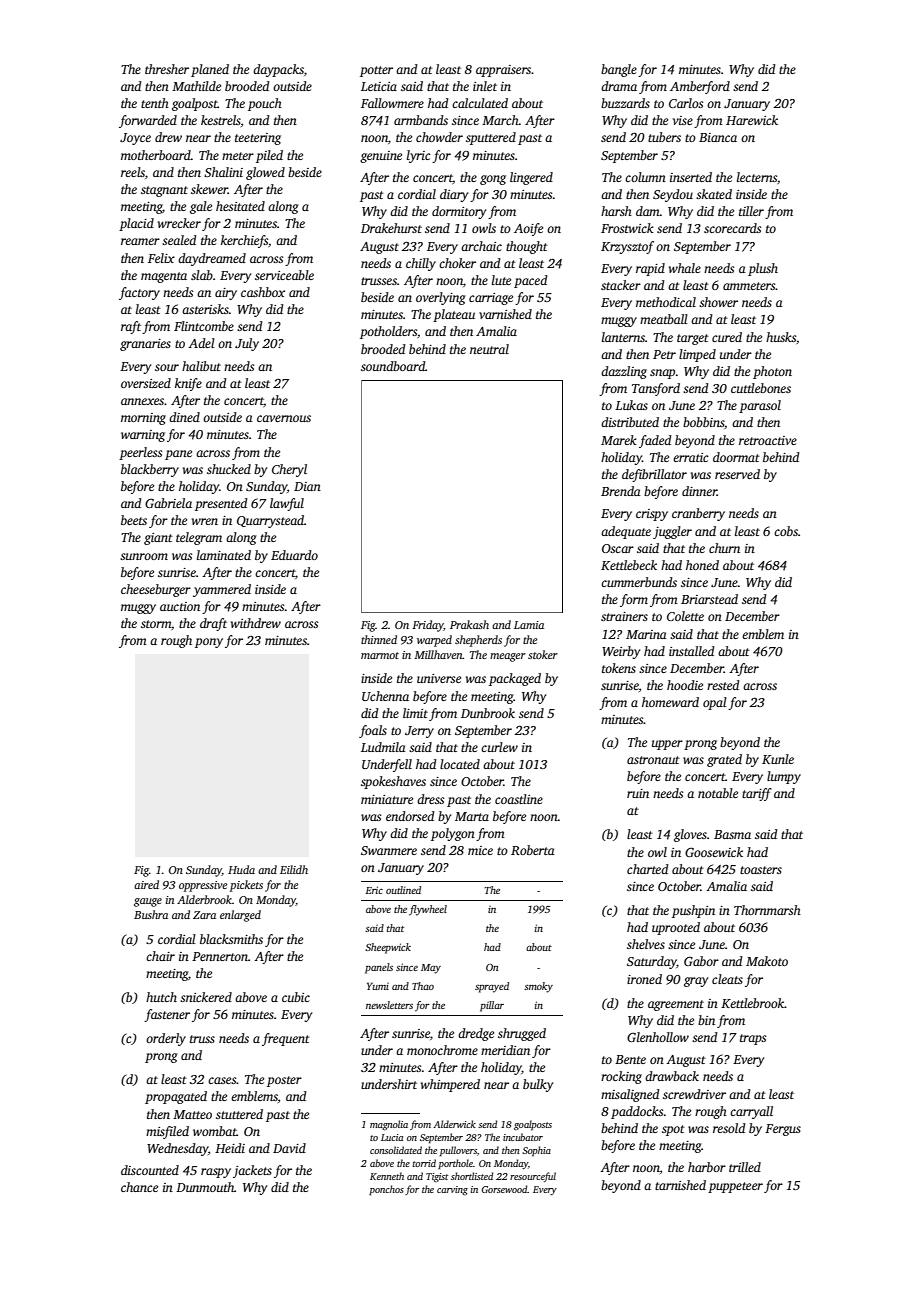 Image resolution: width=924 pixels, height=1308 pixels. What do you see at coordinates (453, 834) in the screenshot?
I see `polygon` at bounding box center [453, 834].
